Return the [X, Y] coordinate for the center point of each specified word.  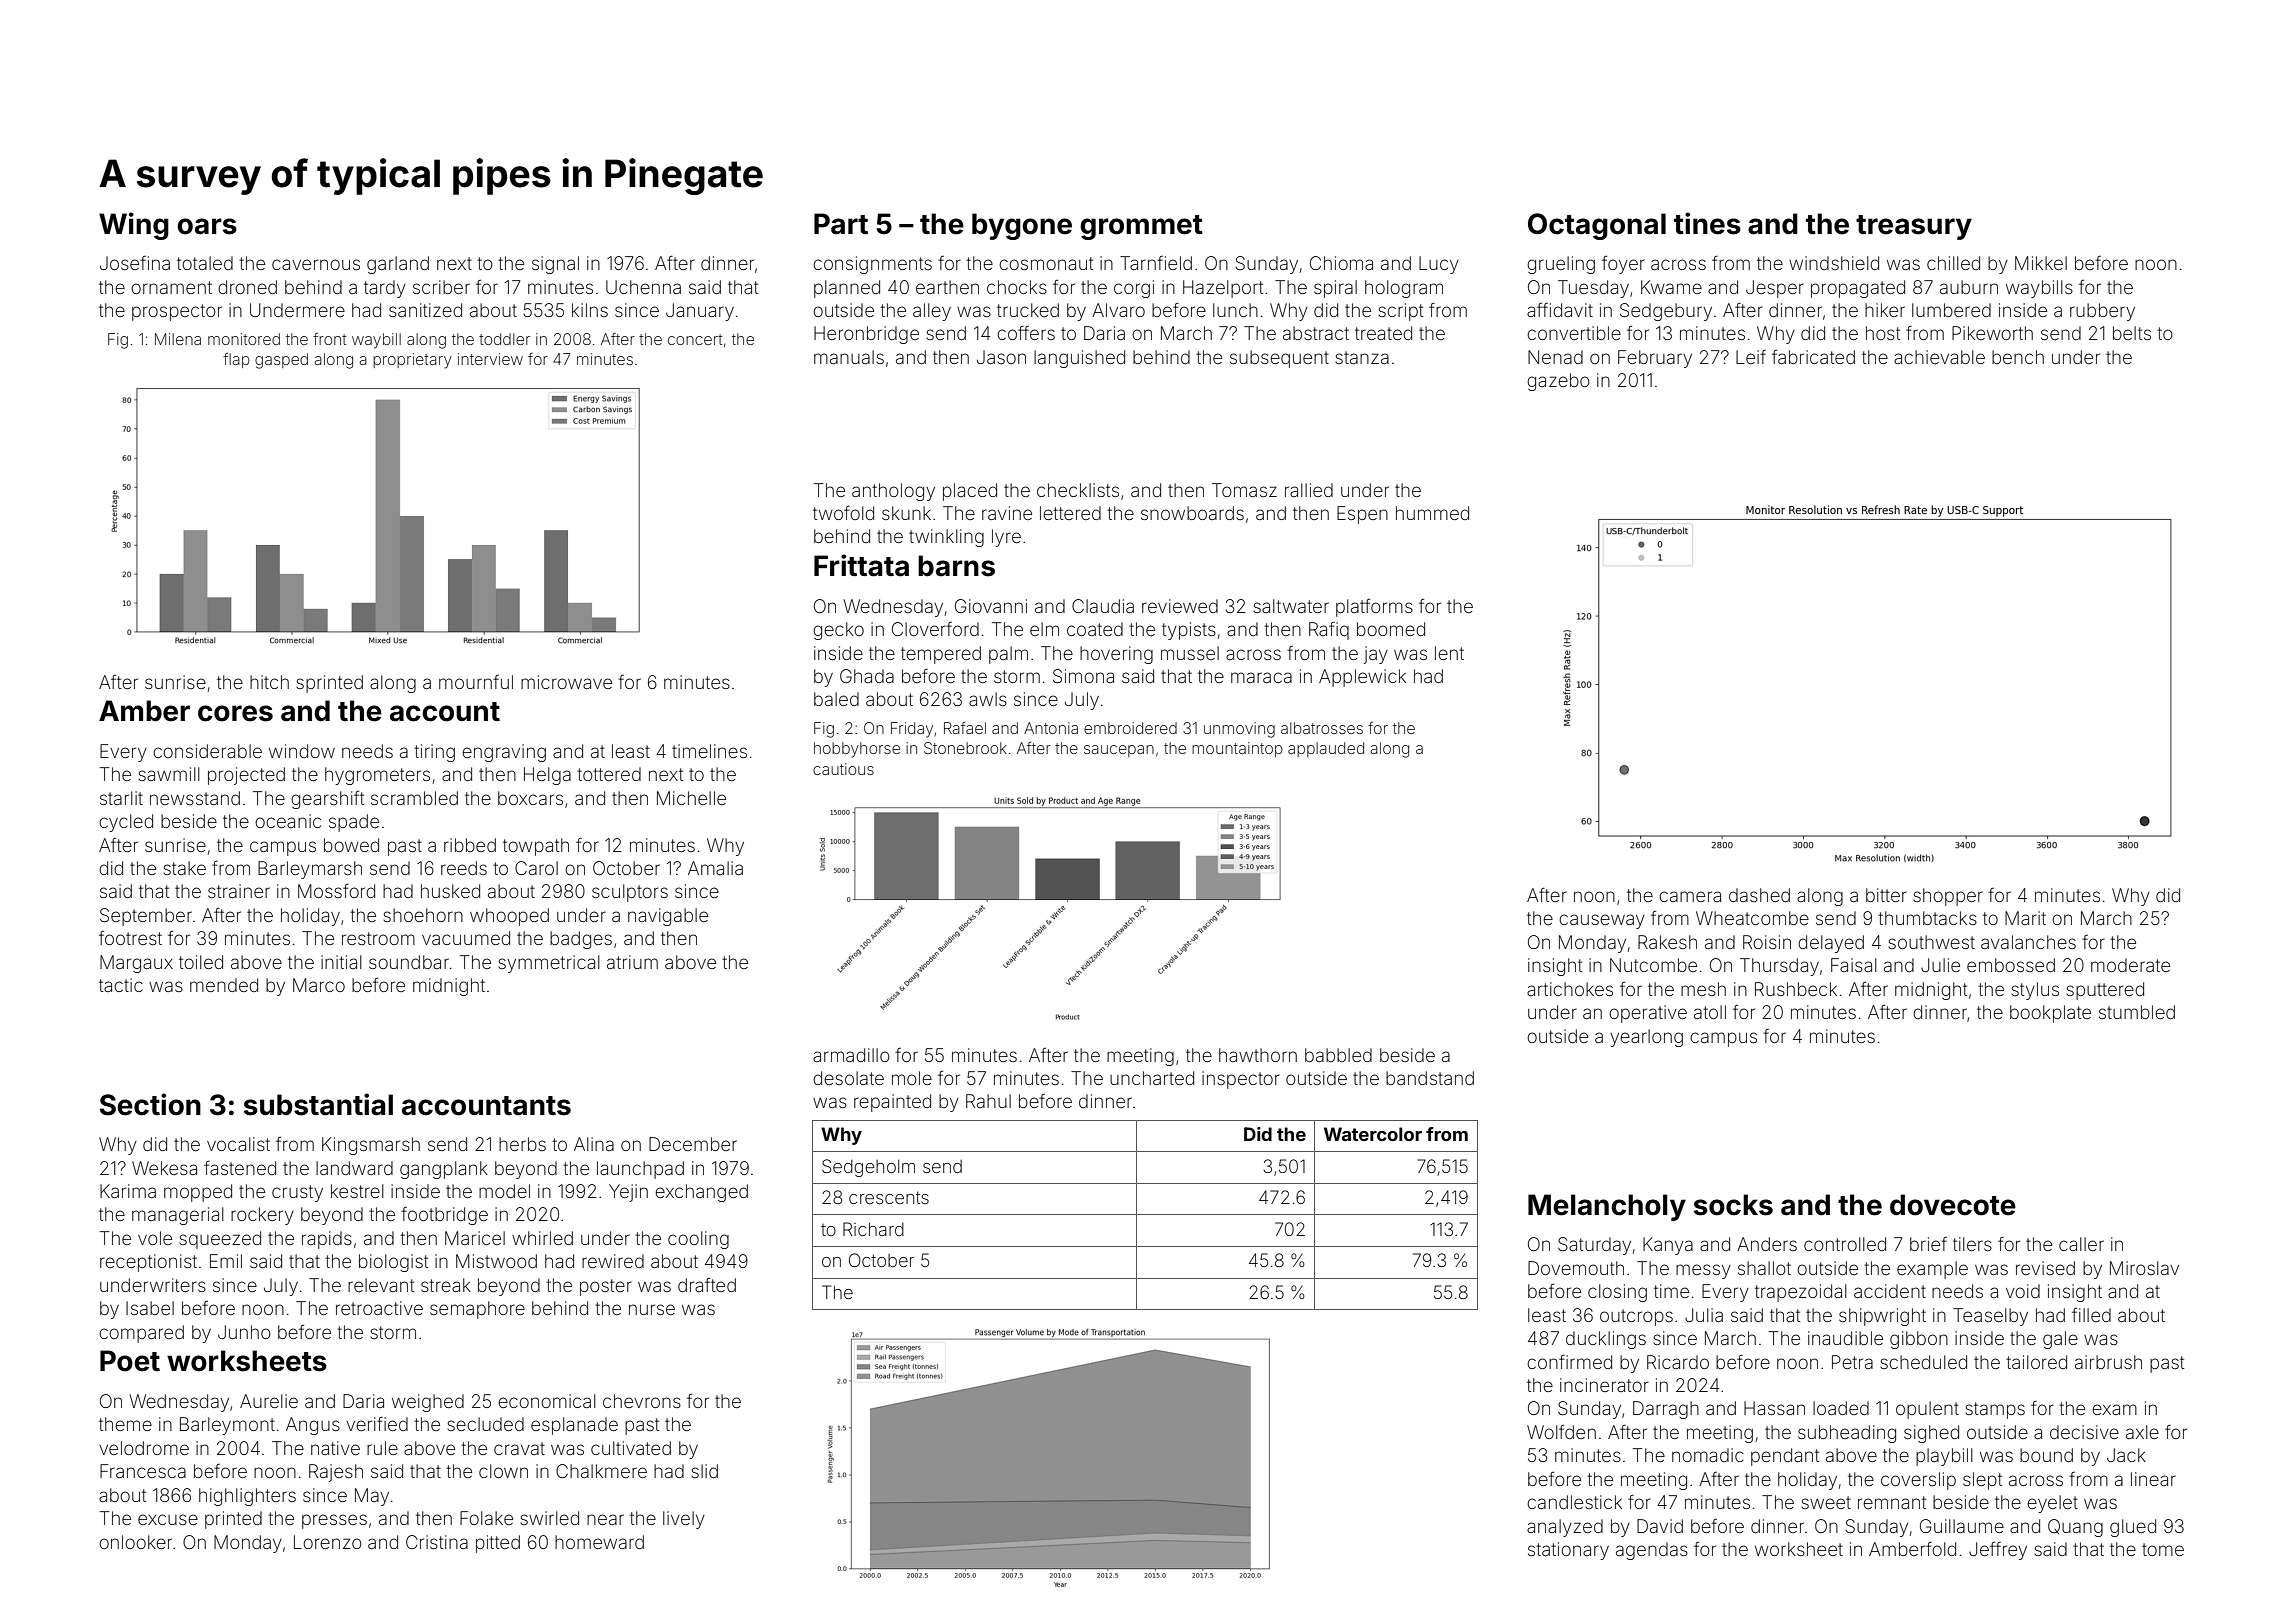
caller [2081, 1244]
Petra [1852, 1362]
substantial [318, 1104]
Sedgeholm [868, 1168]
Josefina [135, 263]
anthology [893, 492]
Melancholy [1607, 1207]
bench [2018, 357]
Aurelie [269, 1401]
